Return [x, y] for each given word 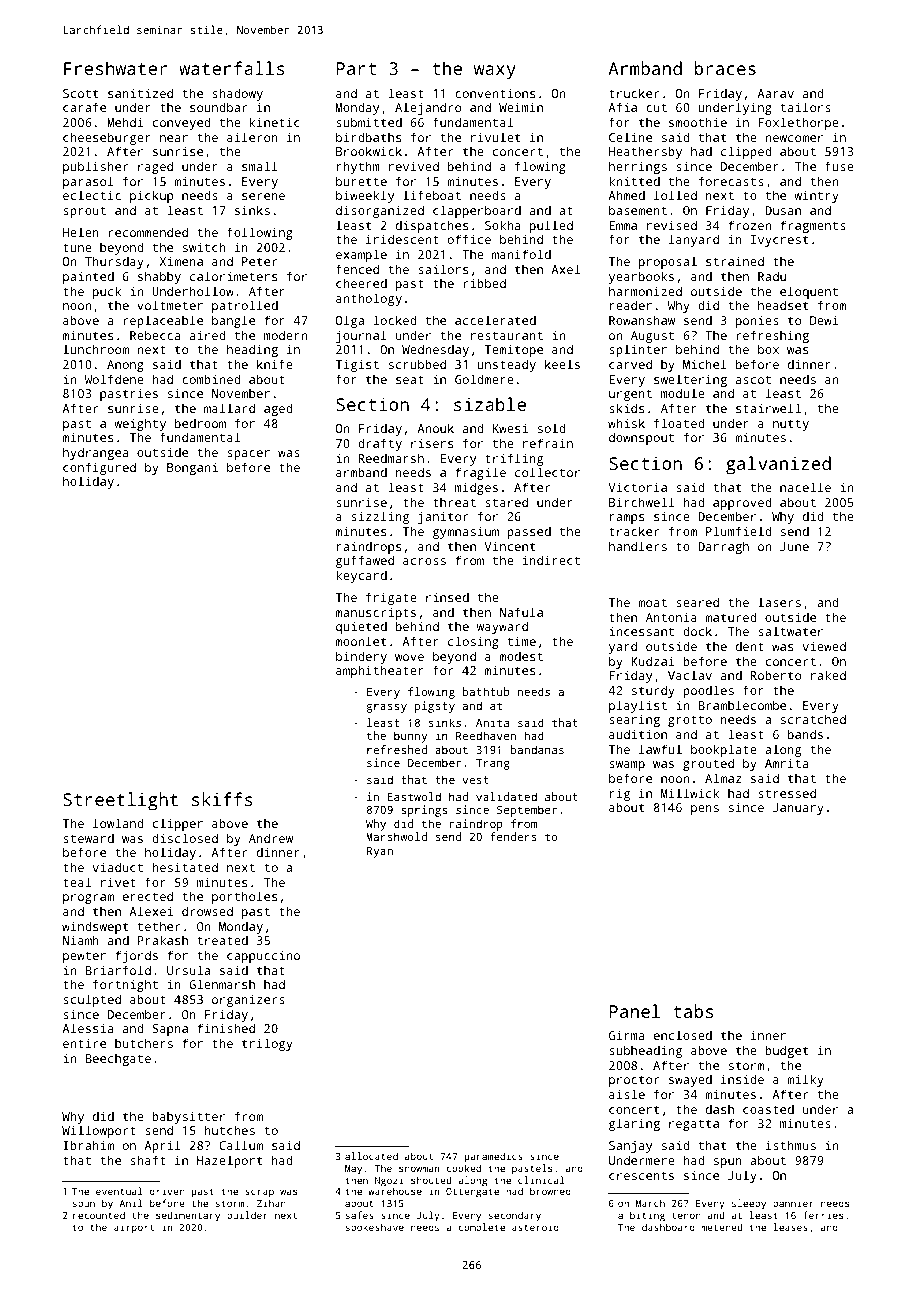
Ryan [380, 852]
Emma [623, 225]
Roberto [776, 675]
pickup [151, 196]
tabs [693, 1011]
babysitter [188, 1117]
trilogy [267, 1044]
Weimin [521, 107]
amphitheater [380, 671]
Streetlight [120, 801]
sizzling [380, 517]
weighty [140, 424]
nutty [791, 425]
